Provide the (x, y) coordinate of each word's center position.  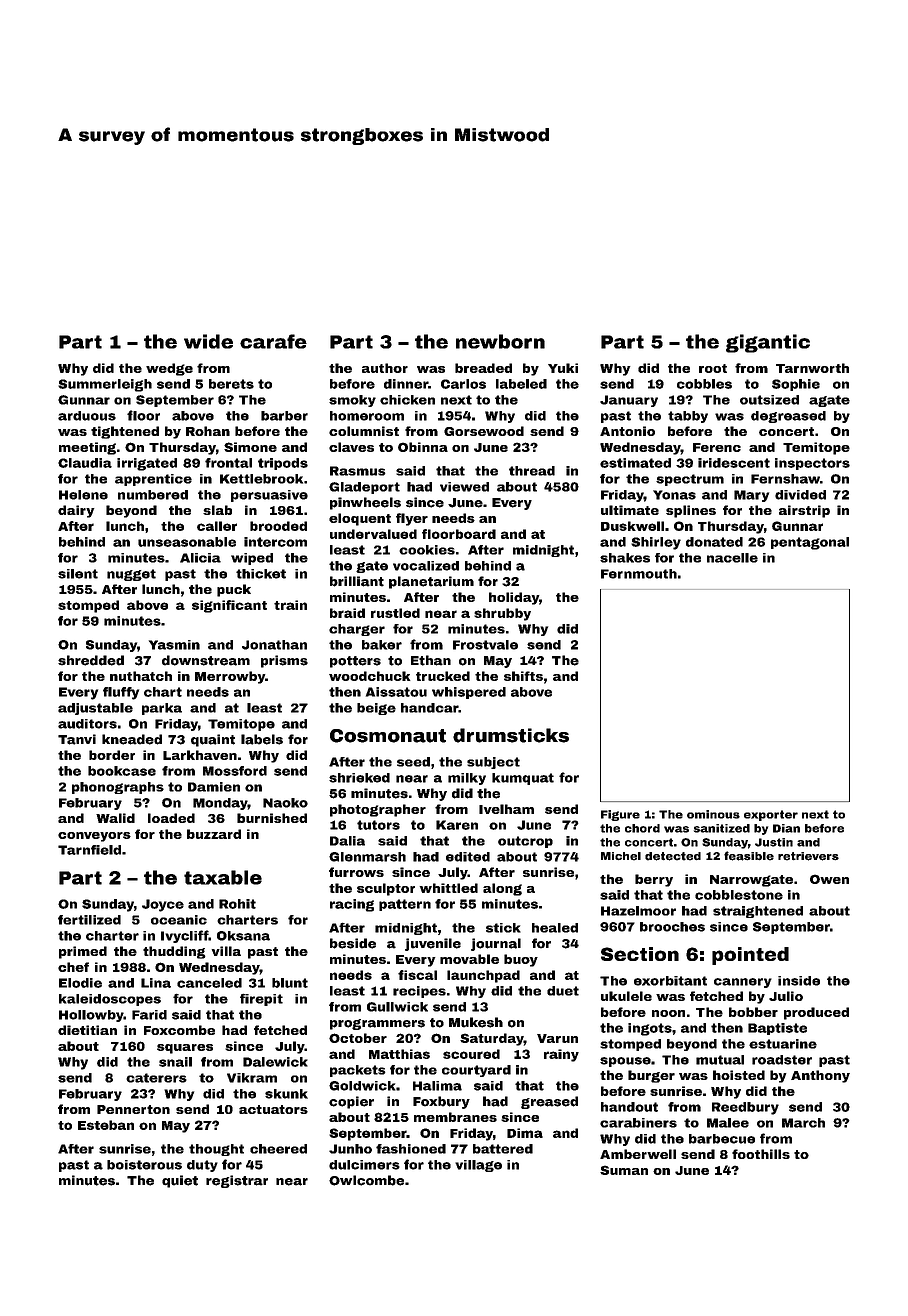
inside (799, 981)
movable (469, 959)
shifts (523, 676)
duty (202, 1166)
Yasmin (174, 645)
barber (284, 416)
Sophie (796, 385)
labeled (521, 384)
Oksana (243, 936)
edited (468, 857)
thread (532, 471)
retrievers (808, 856)
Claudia (85, 463)
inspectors (812, 464)
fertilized (89, 920)
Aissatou (396, 692)
